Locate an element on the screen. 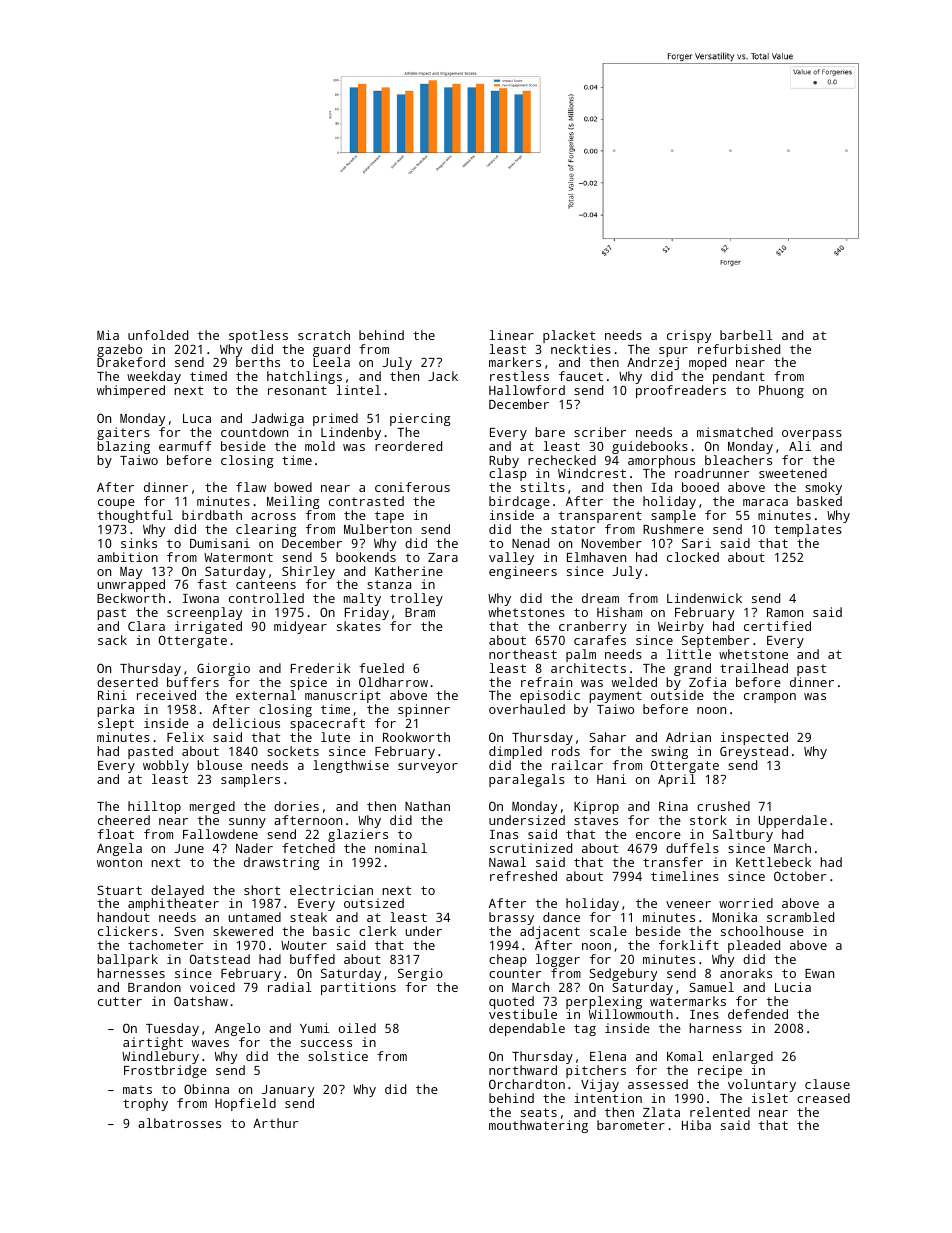  Leela is located at coordinates (331, 362).
